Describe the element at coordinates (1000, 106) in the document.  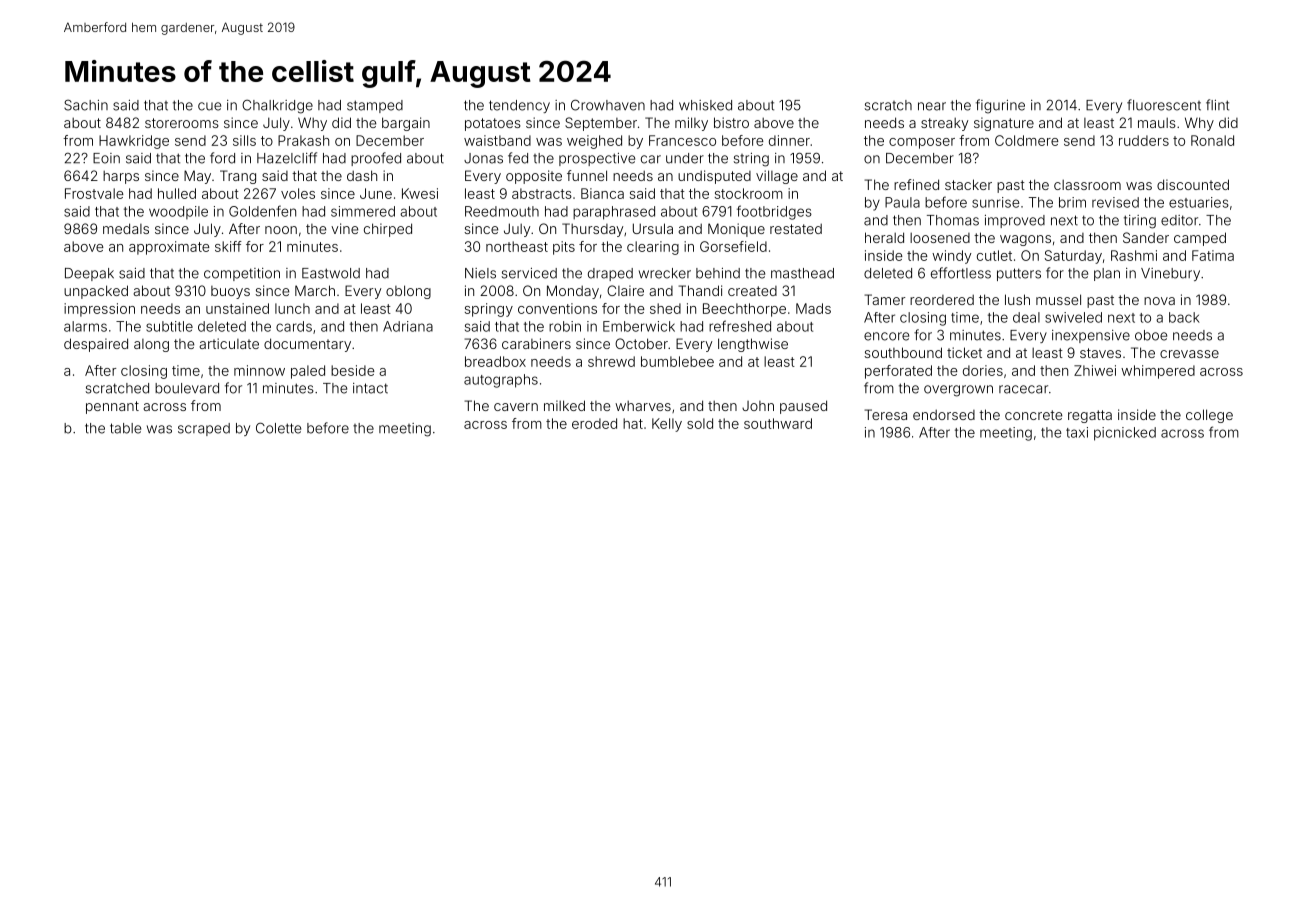
I see `figurine` at that location.
